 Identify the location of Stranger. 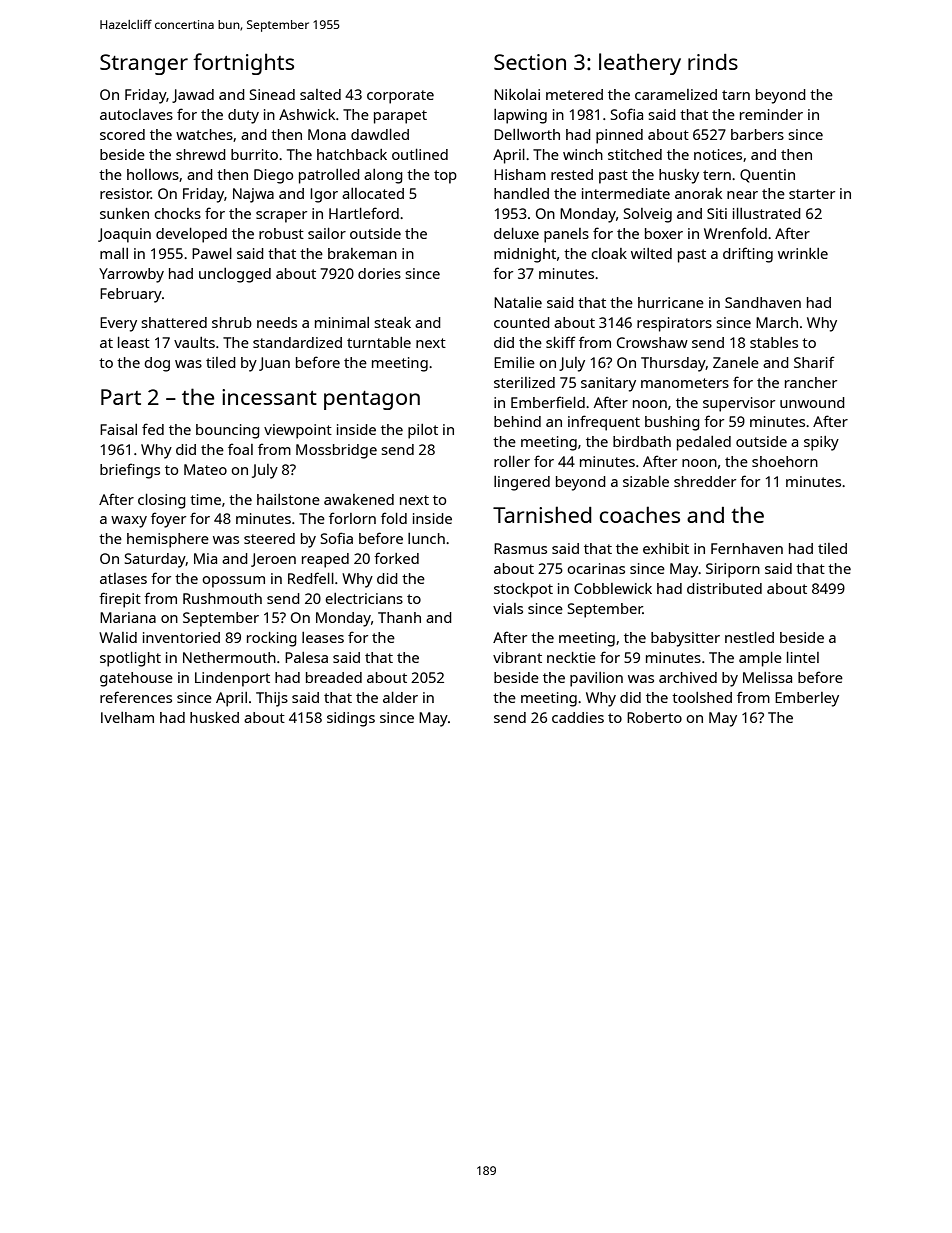
(144, 64).
